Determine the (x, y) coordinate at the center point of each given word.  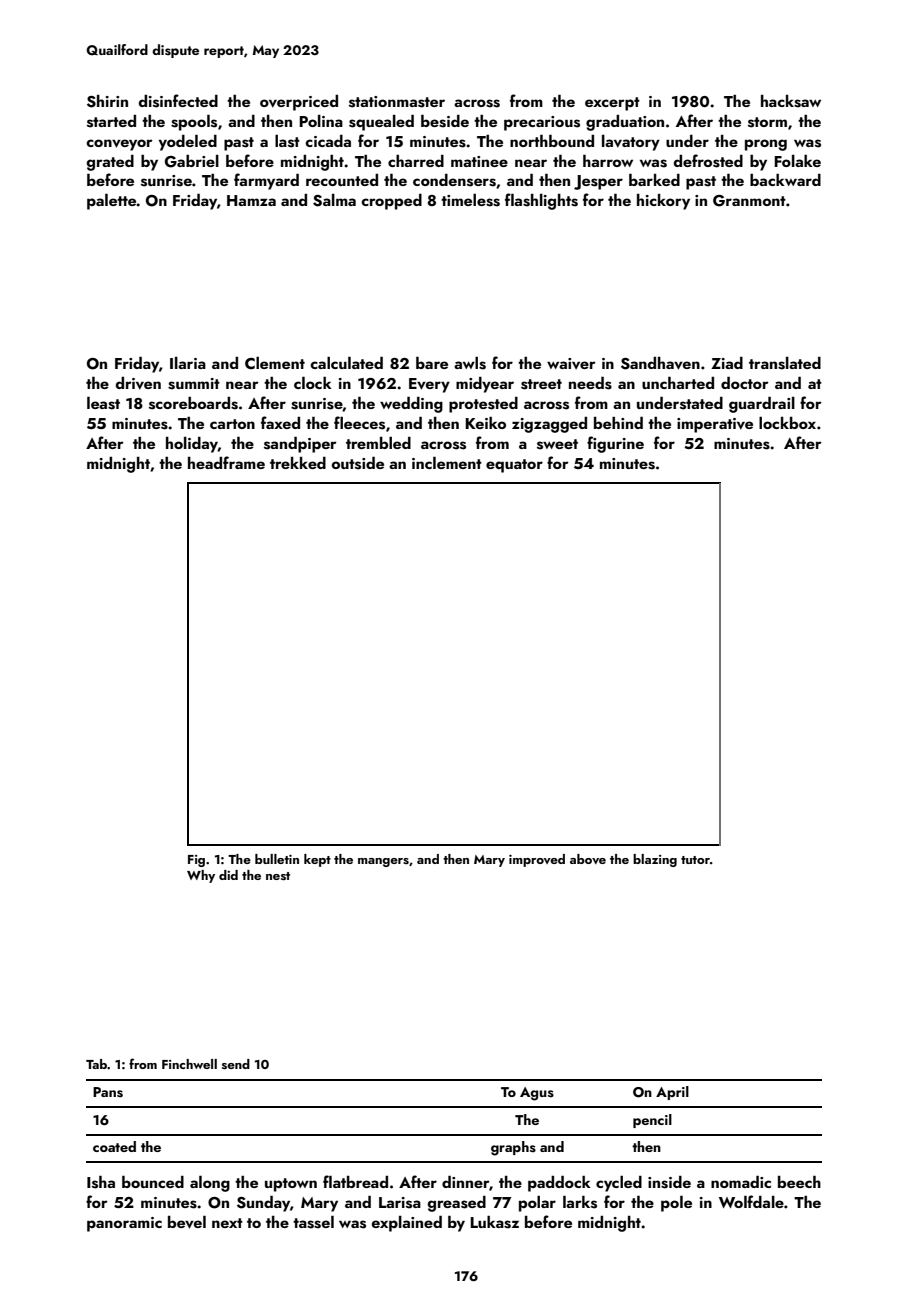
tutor (695, 860)
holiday (192, 445)
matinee (479, 161)
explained (407, 1224)
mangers (383, 862)
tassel (313, 1222)
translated (785, 363)
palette (112, 202)
